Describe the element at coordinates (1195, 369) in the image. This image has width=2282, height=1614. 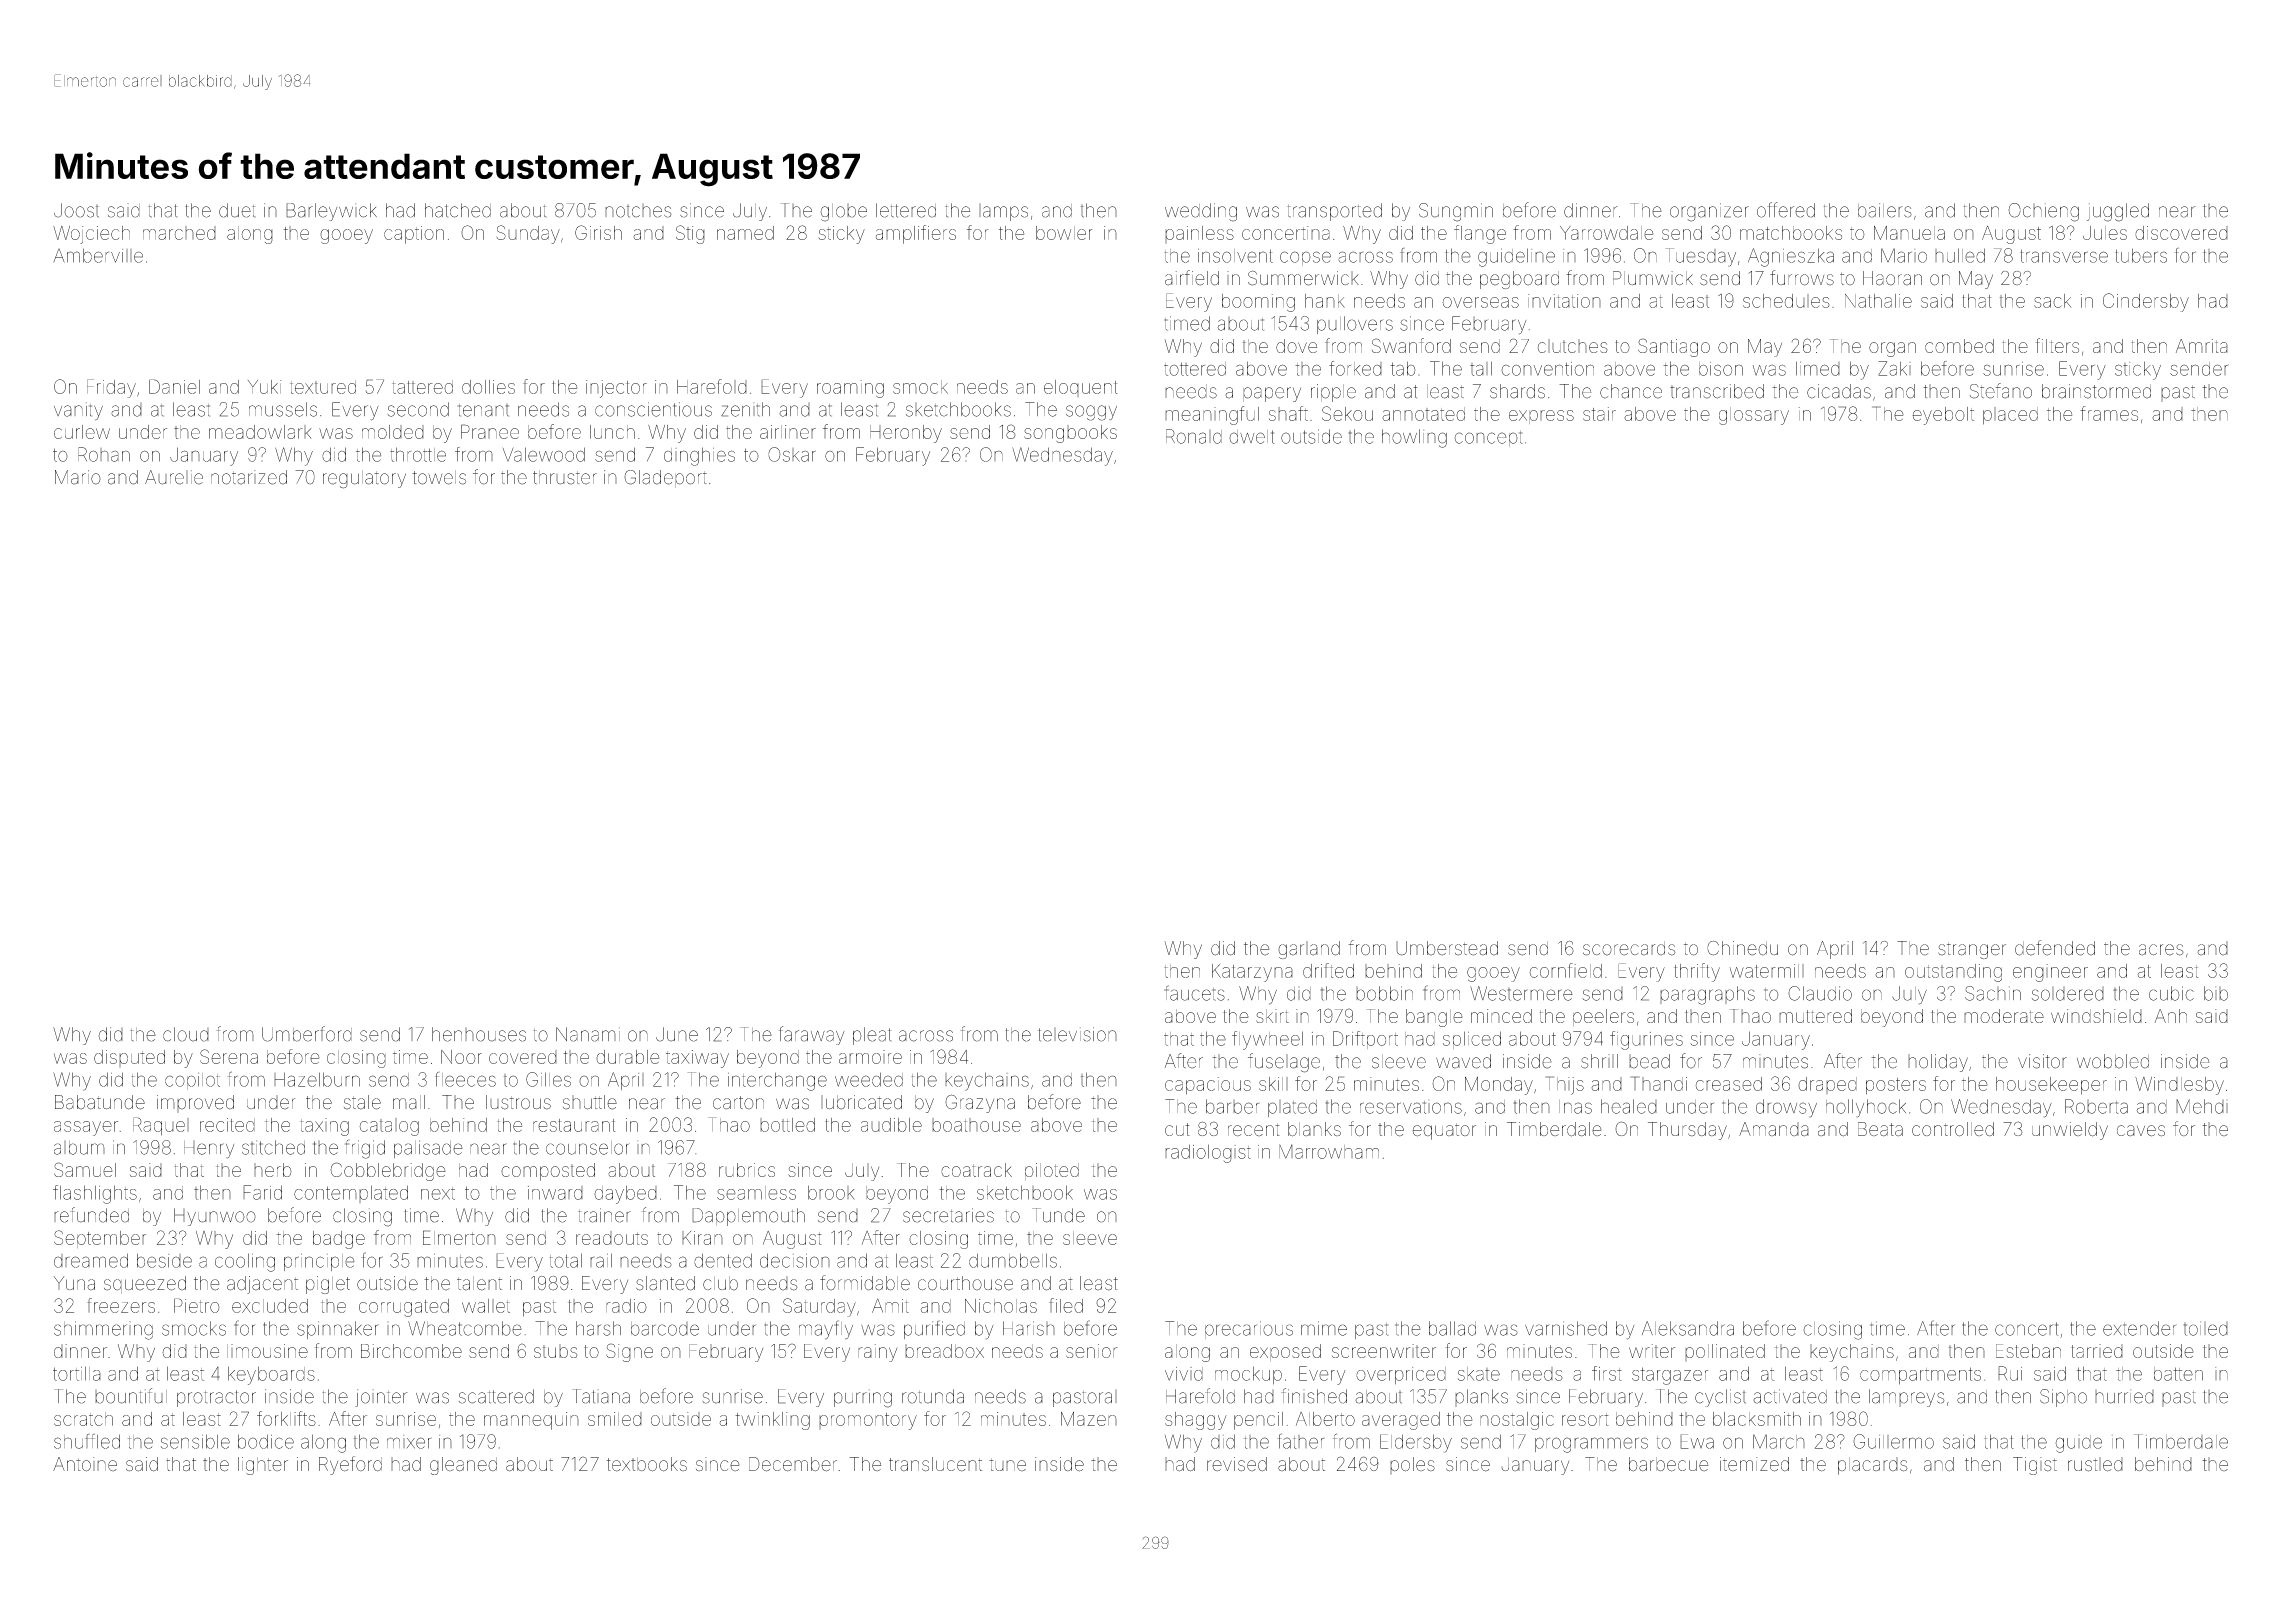
I see `tottered` at that location.
